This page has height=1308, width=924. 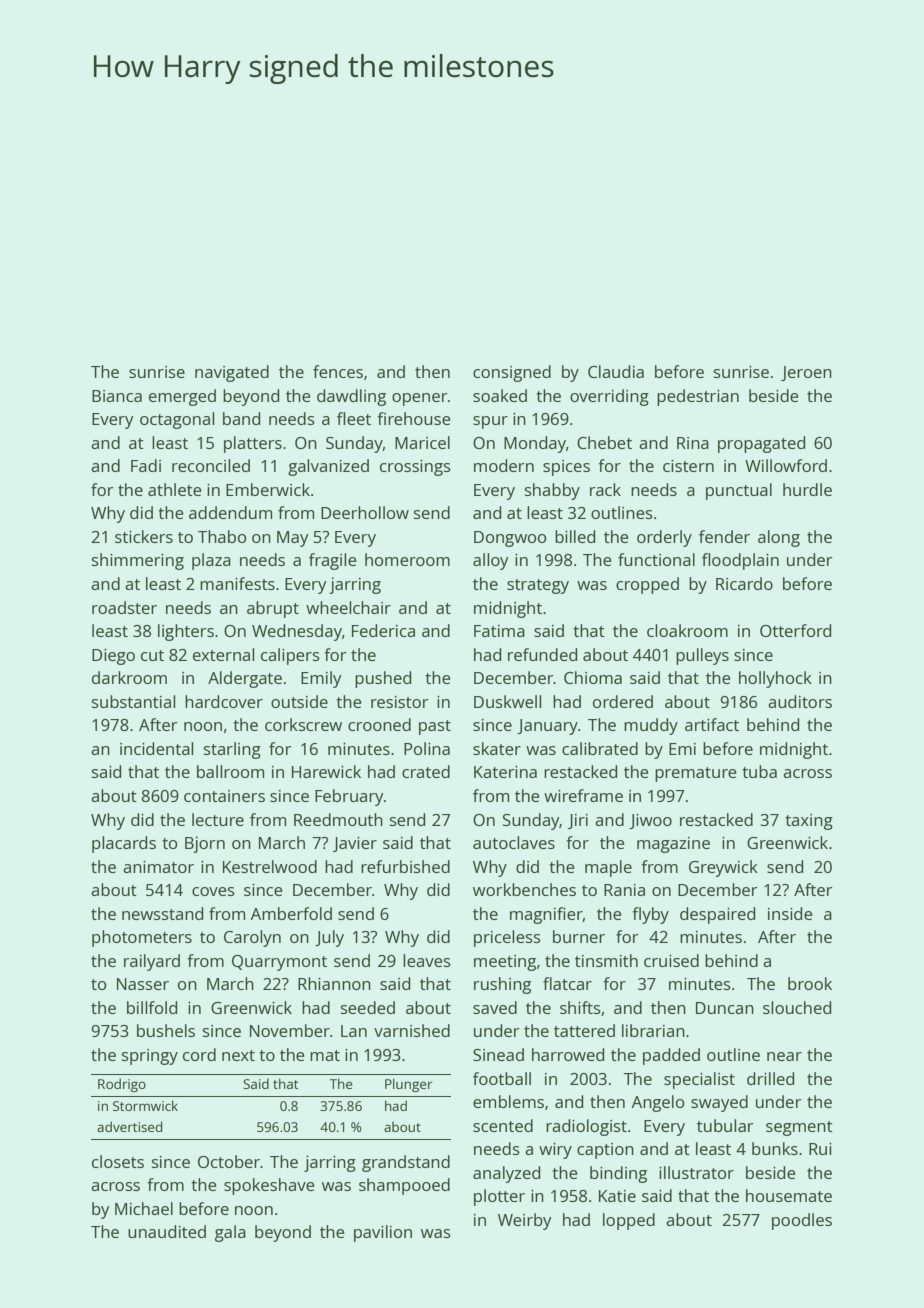 What do you see at coordinates (495, 1007) in the page?
I see `saved` at bounding box center [495, 1007].
